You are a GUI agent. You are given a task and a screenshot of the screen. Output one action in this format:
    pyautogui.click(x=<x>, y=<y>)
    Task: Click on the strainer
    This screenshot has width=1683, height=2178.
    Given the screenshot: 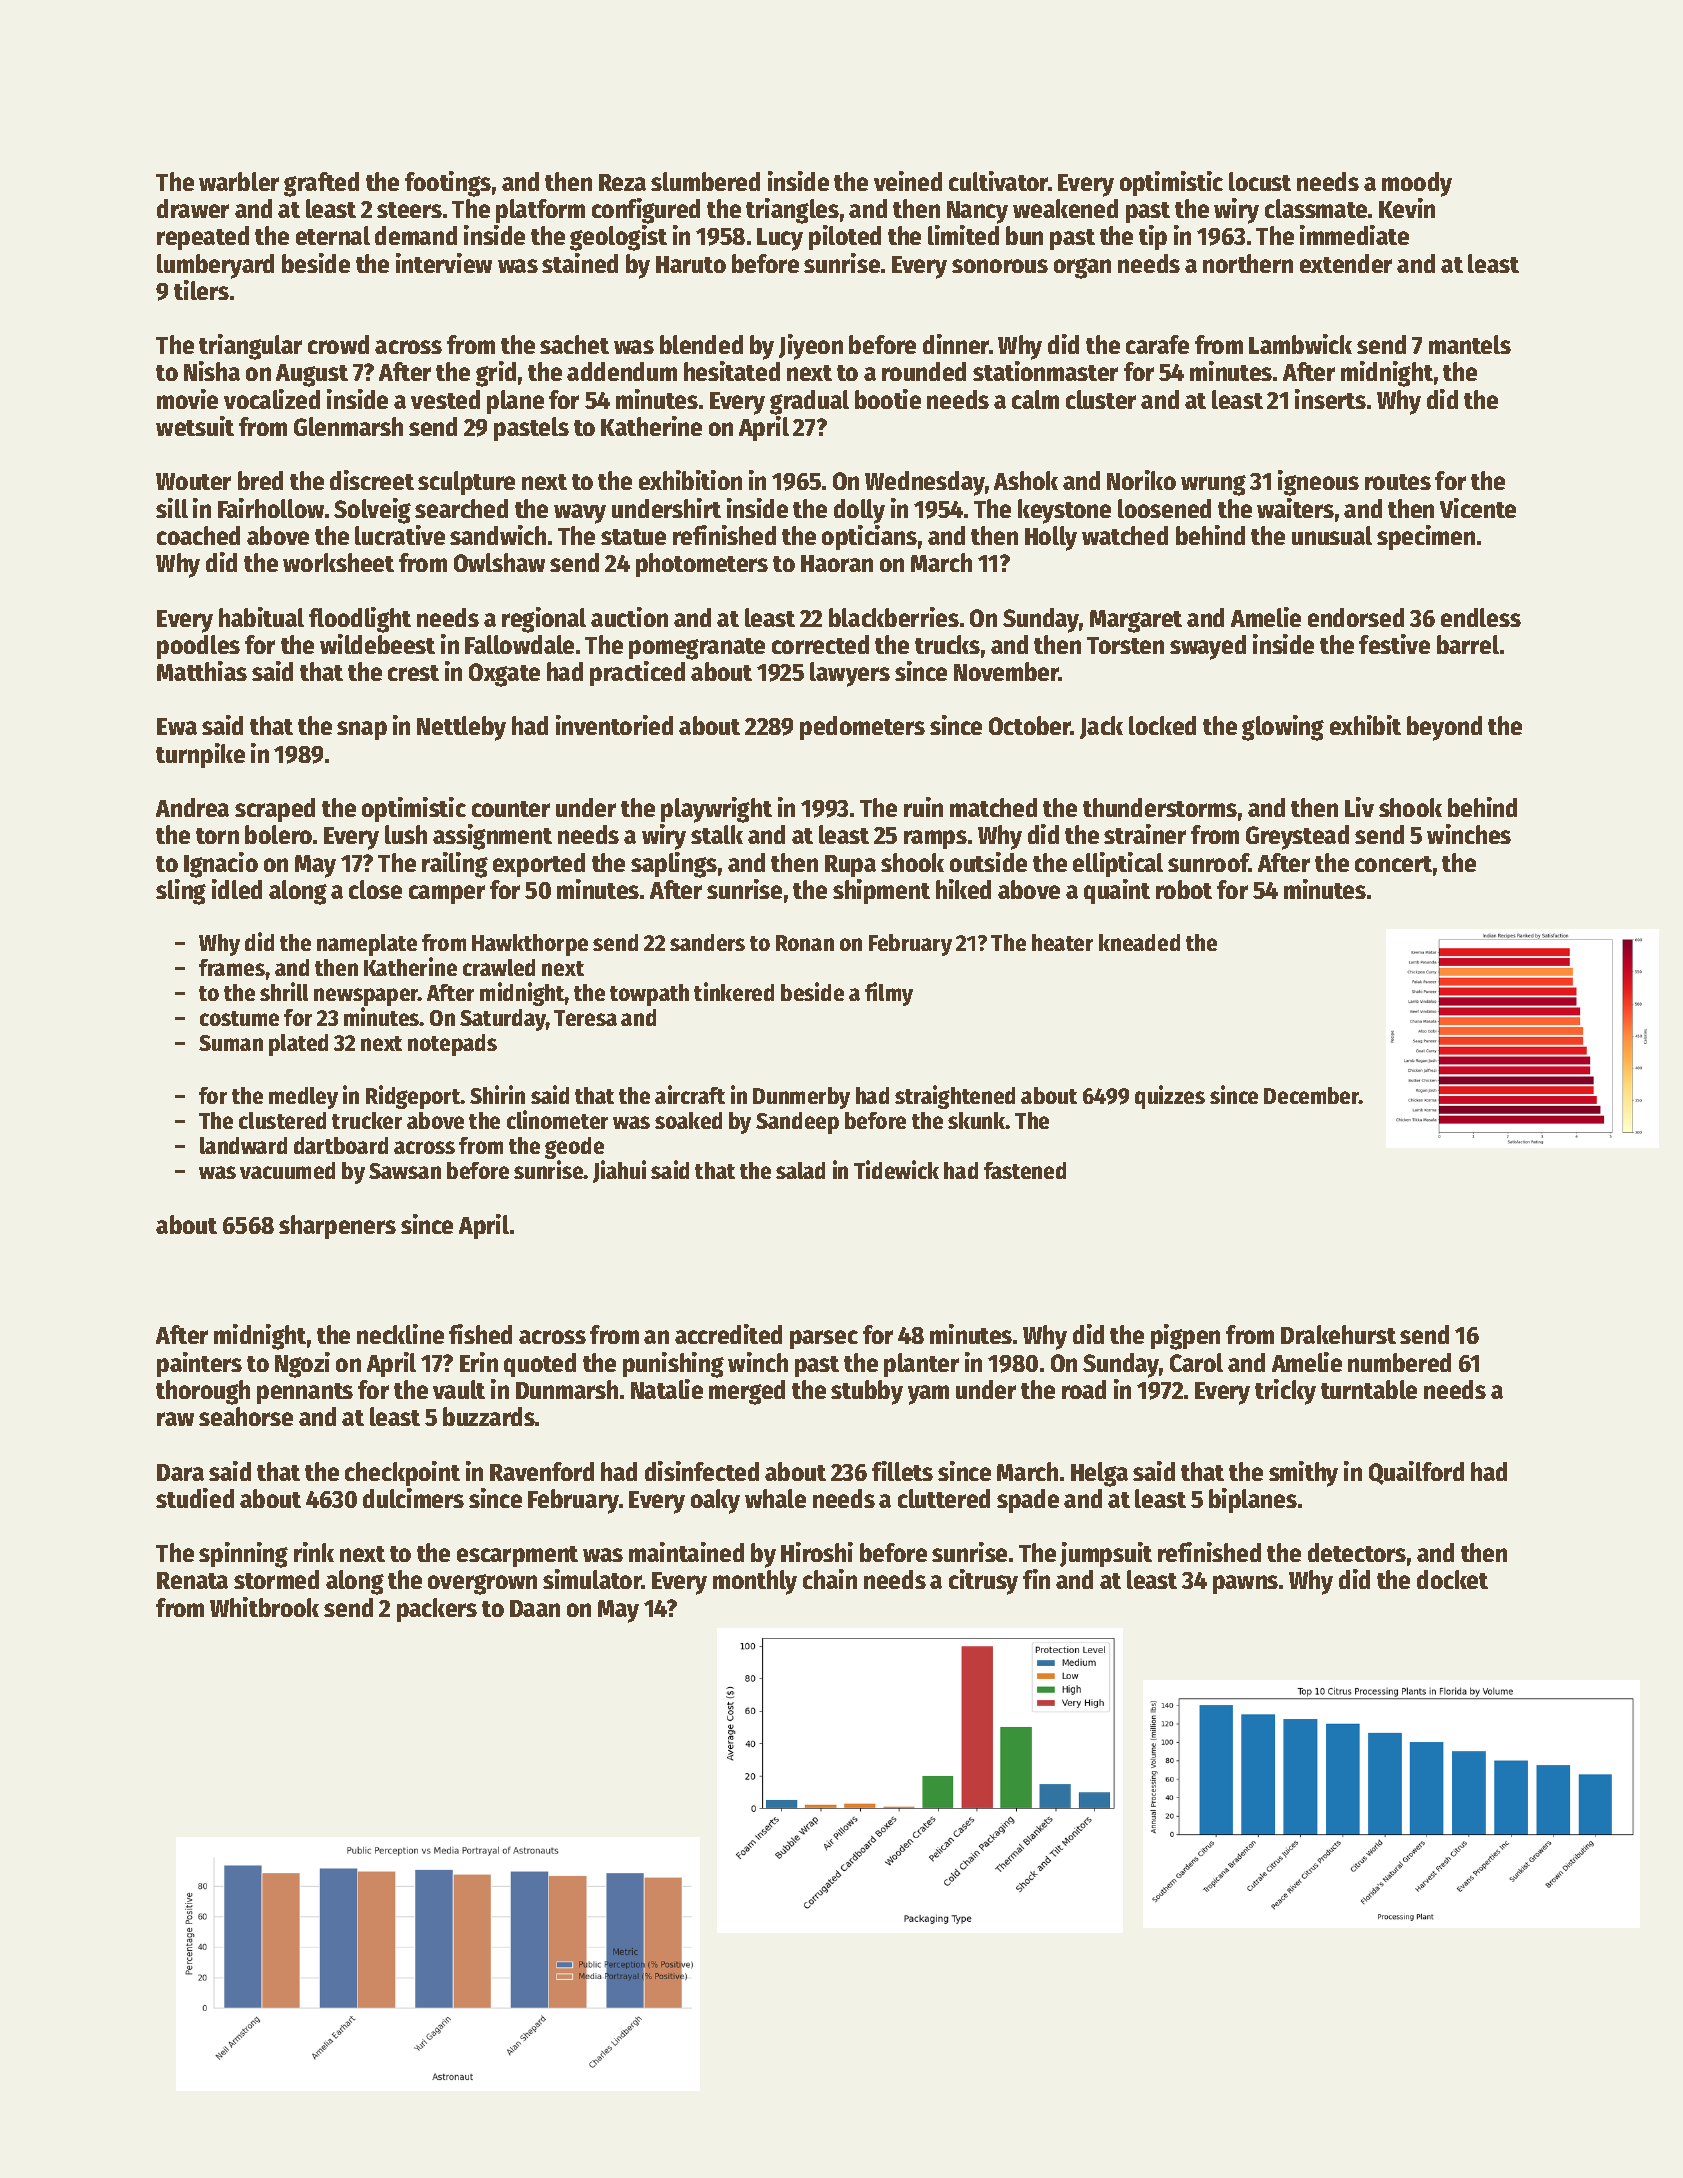 What is the action you would take?
    pyautogui.click(x=1145, y=834)
